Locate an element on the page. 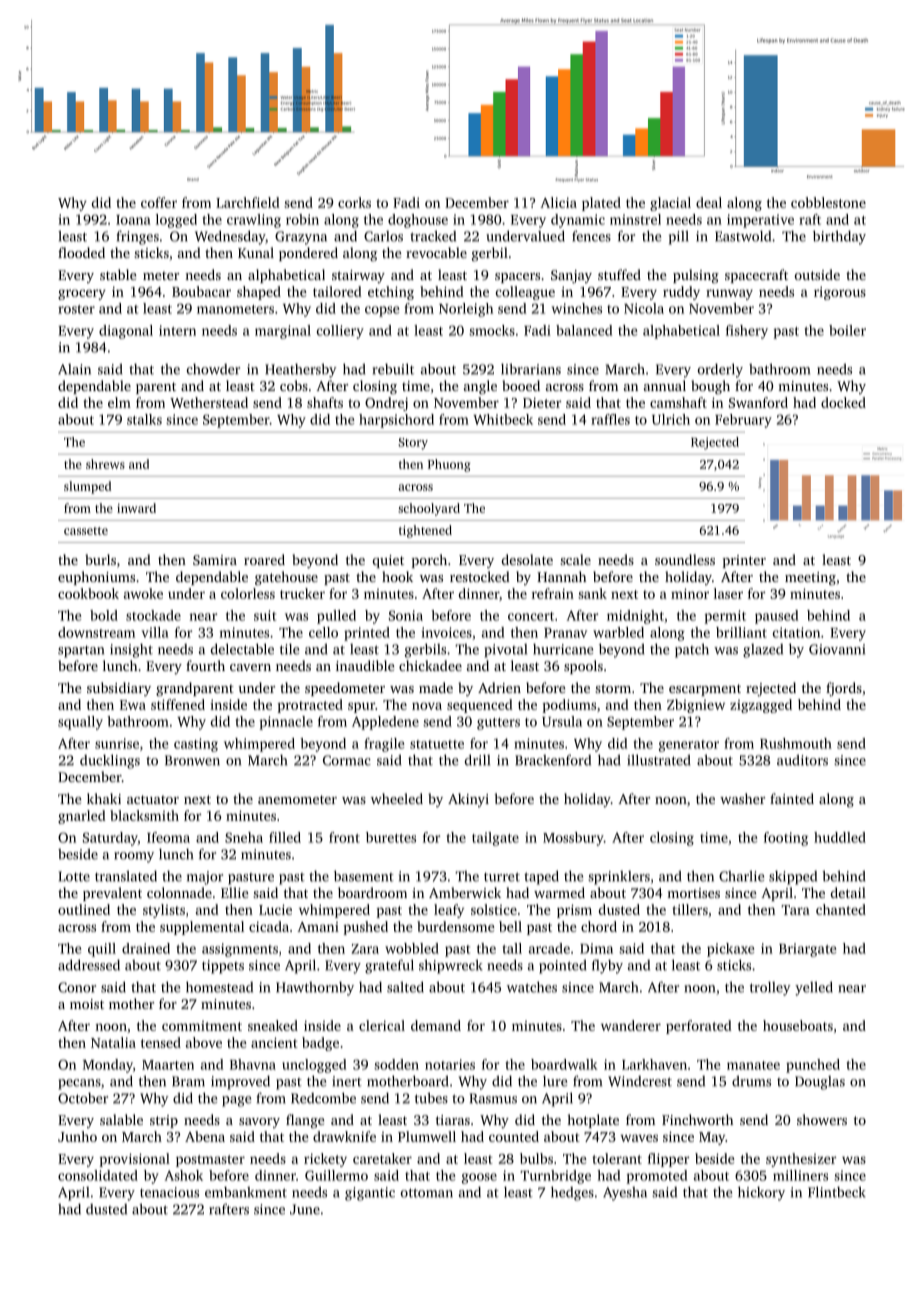 This image has height=1308, width=924. savory is located at coordinates (259, 1123).
